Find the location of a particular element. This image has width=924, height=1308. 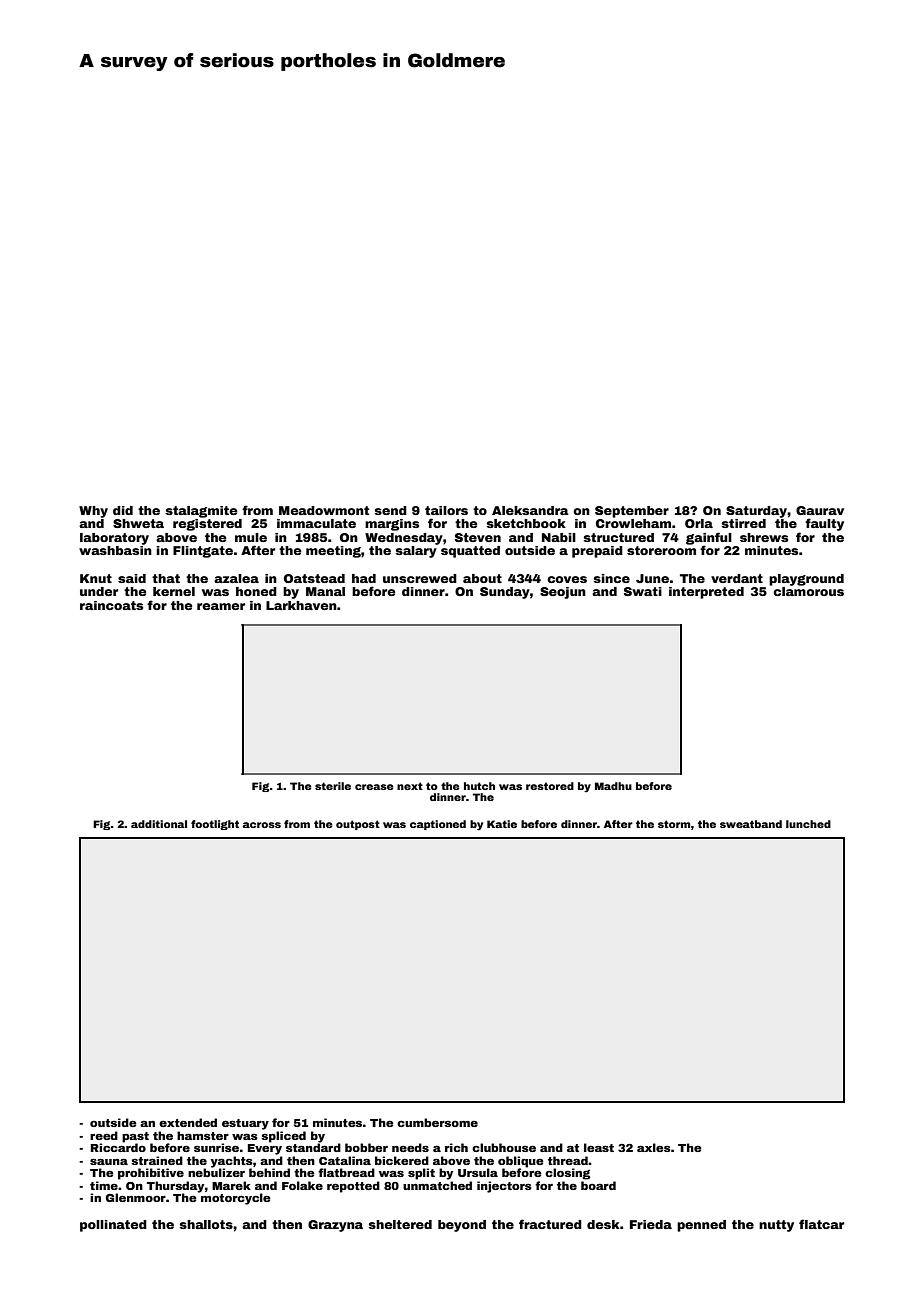

extended is located at coordinates (188, 1122).
